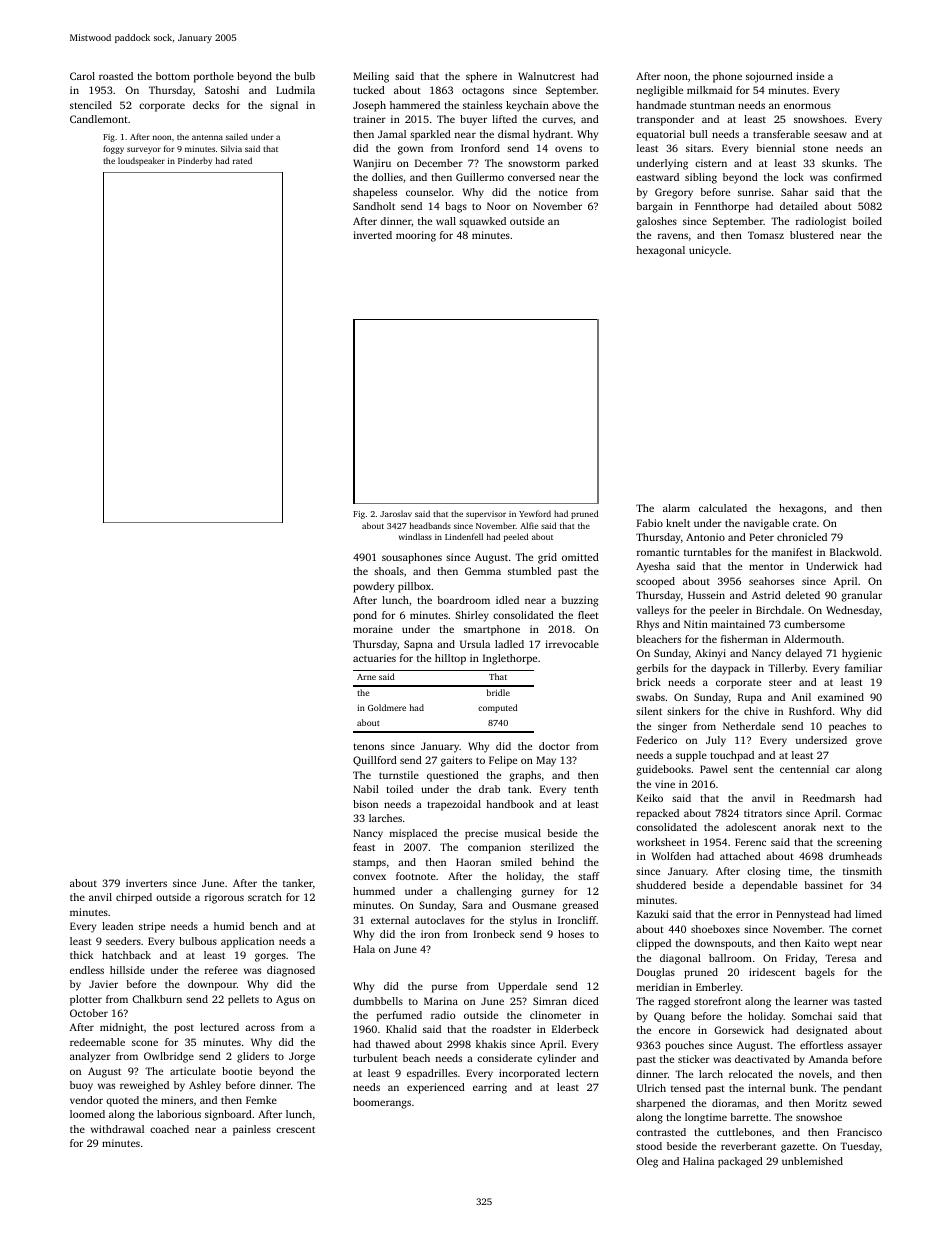 The height and width of the screenshot is (1233, 952). What do you see at coordinates (373, 629) in the screenshot?
I see `moraine` at bounding box center [373, 629].
